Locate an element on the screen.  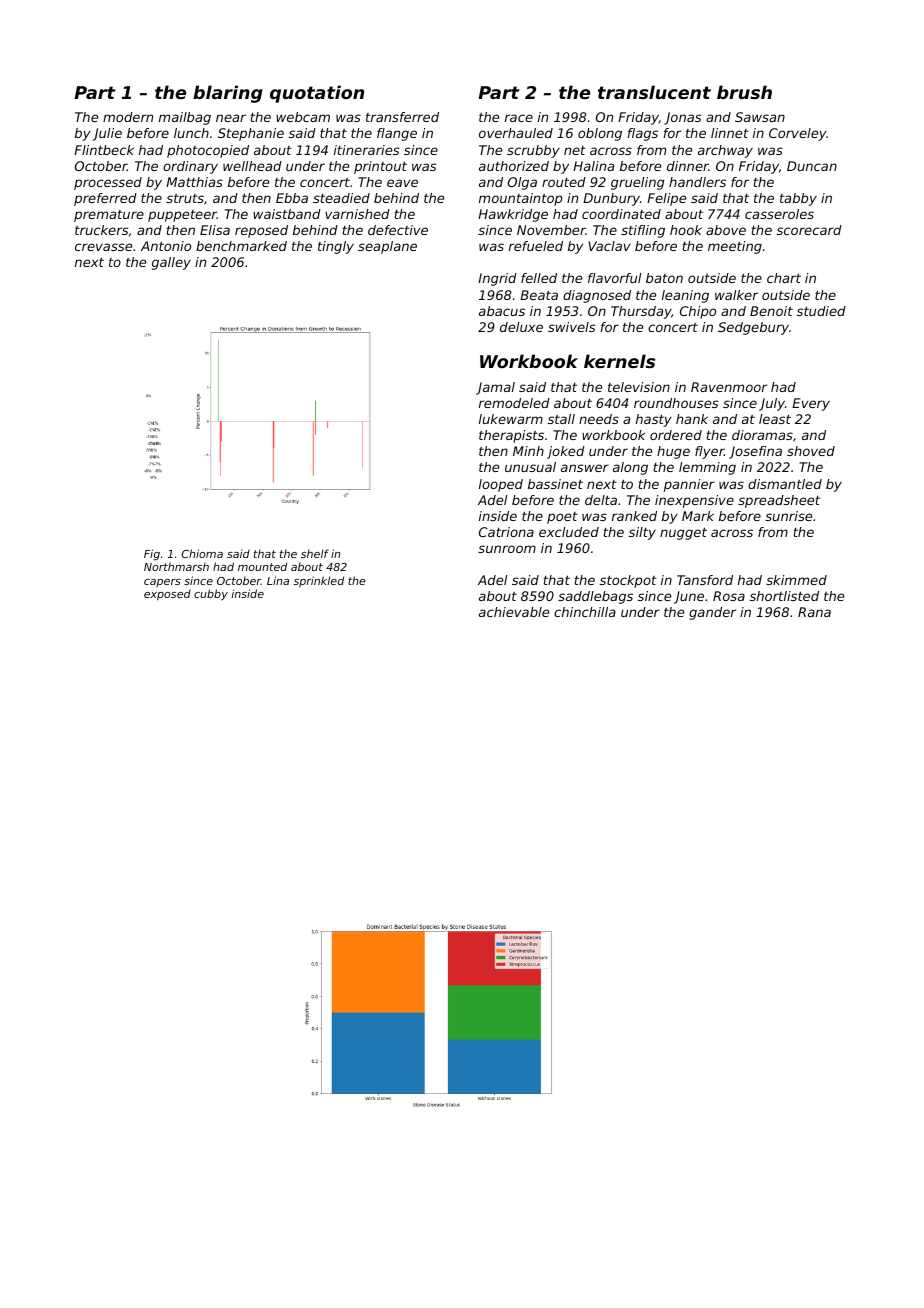
race is located at coordinates (519, 118).
